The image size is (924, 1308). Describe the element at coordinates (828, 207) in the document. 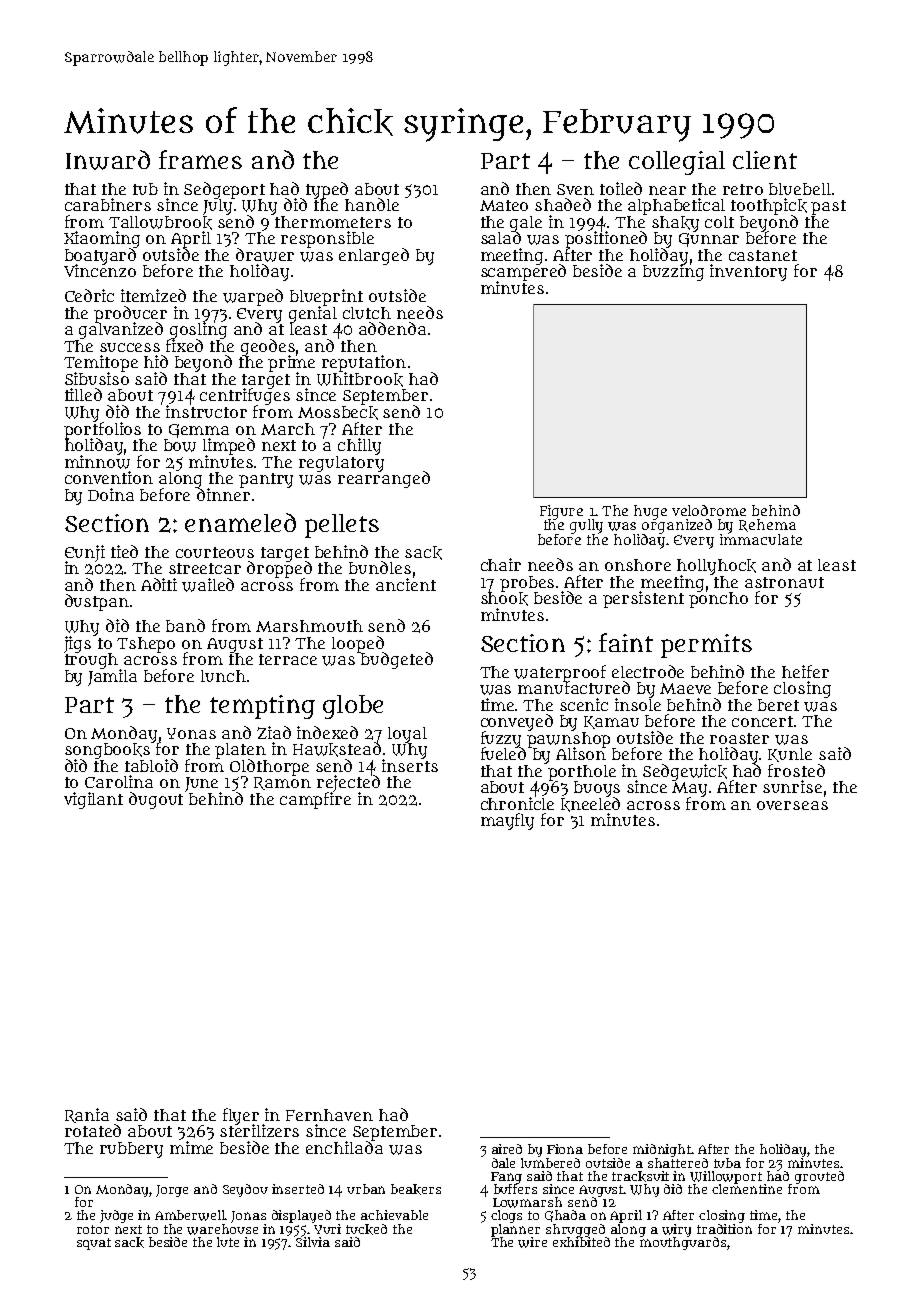

I see `past` at that location.
